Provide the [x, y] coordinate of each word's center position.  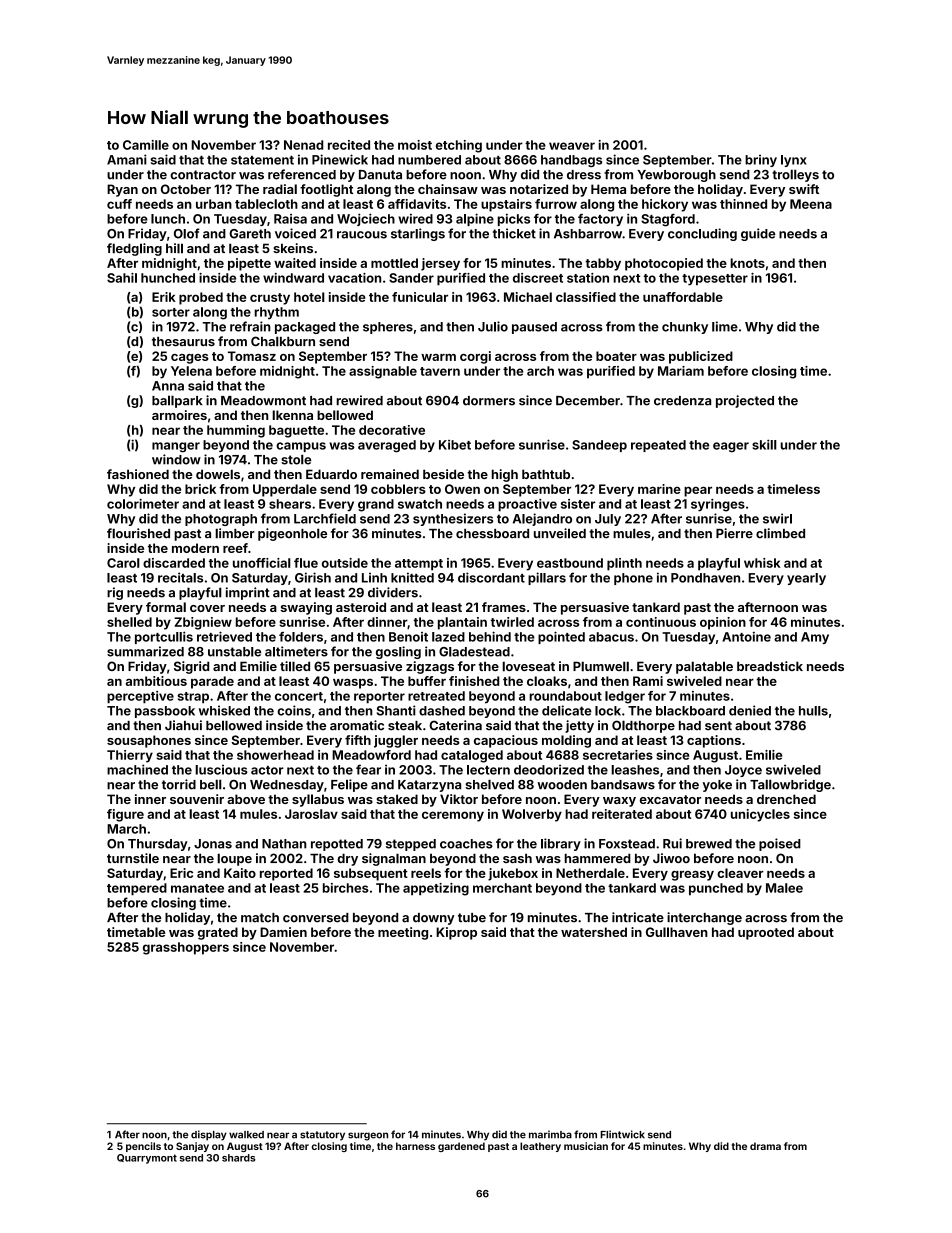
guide [758, 234]
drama [765, 1146]
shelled [129, 622]
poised [780, 844]
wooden [562, 785]
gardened [461, 1147]
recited [349, 145]
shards [239, 1158]
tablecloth [266, 204]
